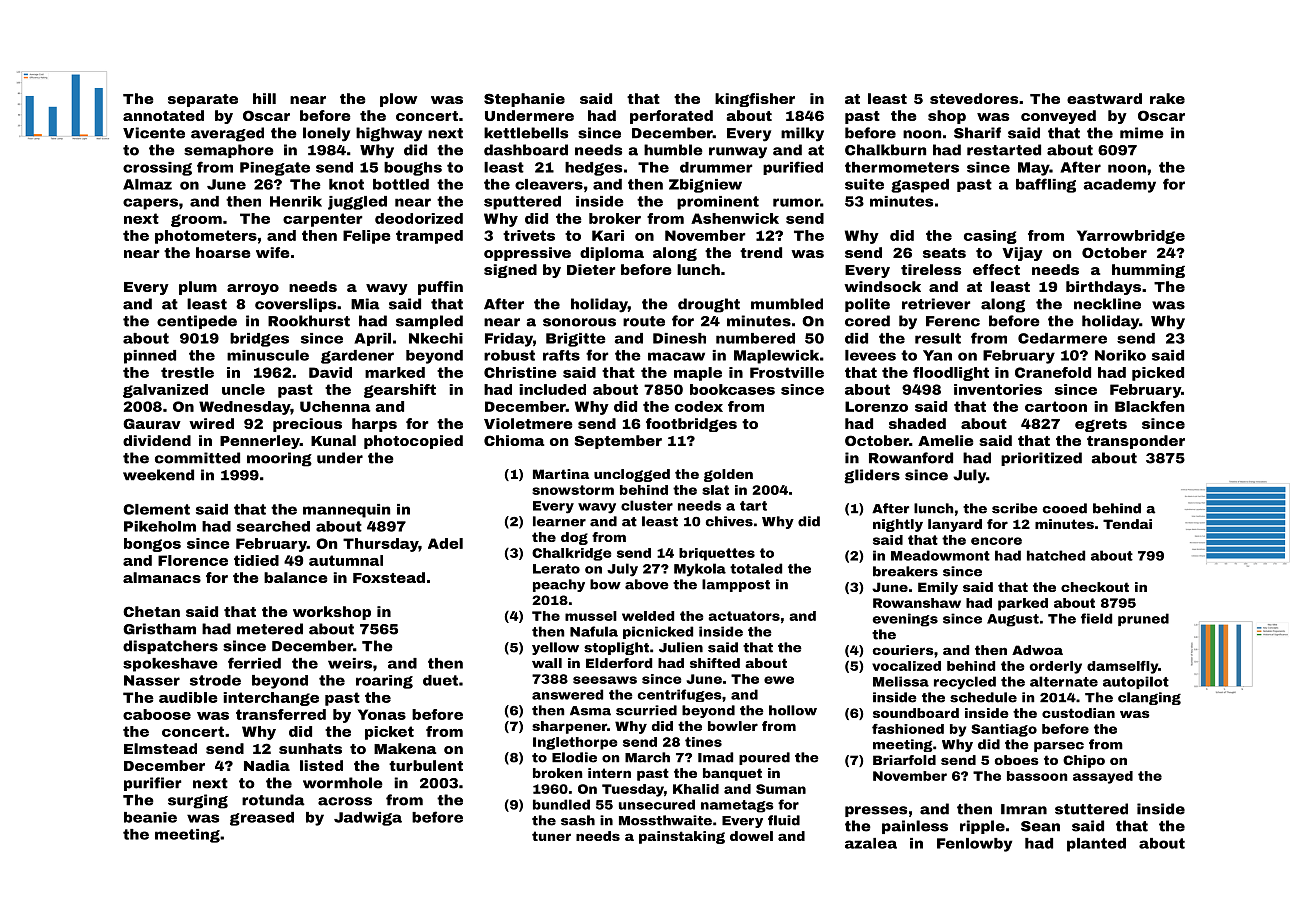 This image has width=1308, height=924. What do you see at coordinates (524, 100) in the image?
I see `Stephanie` at bounding box center [524, 100].
